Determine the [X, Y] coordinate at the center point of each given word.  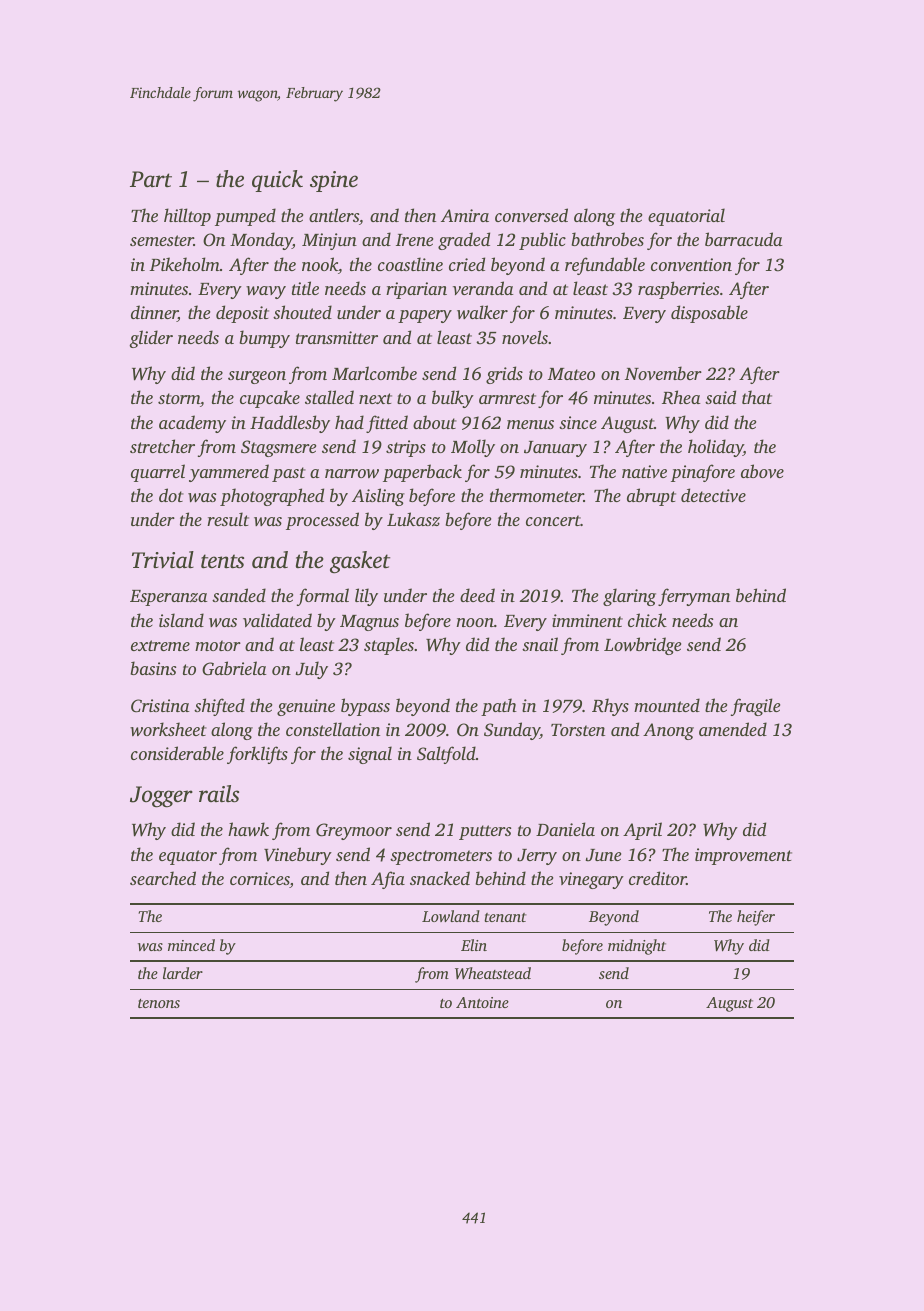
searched [163, 878]
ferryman [694, 597]
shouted [302, 312]
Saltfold [446, 755]
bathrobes [607, 239]
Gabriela [234, 668]
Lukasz [413, 519]
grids [504, 375]
